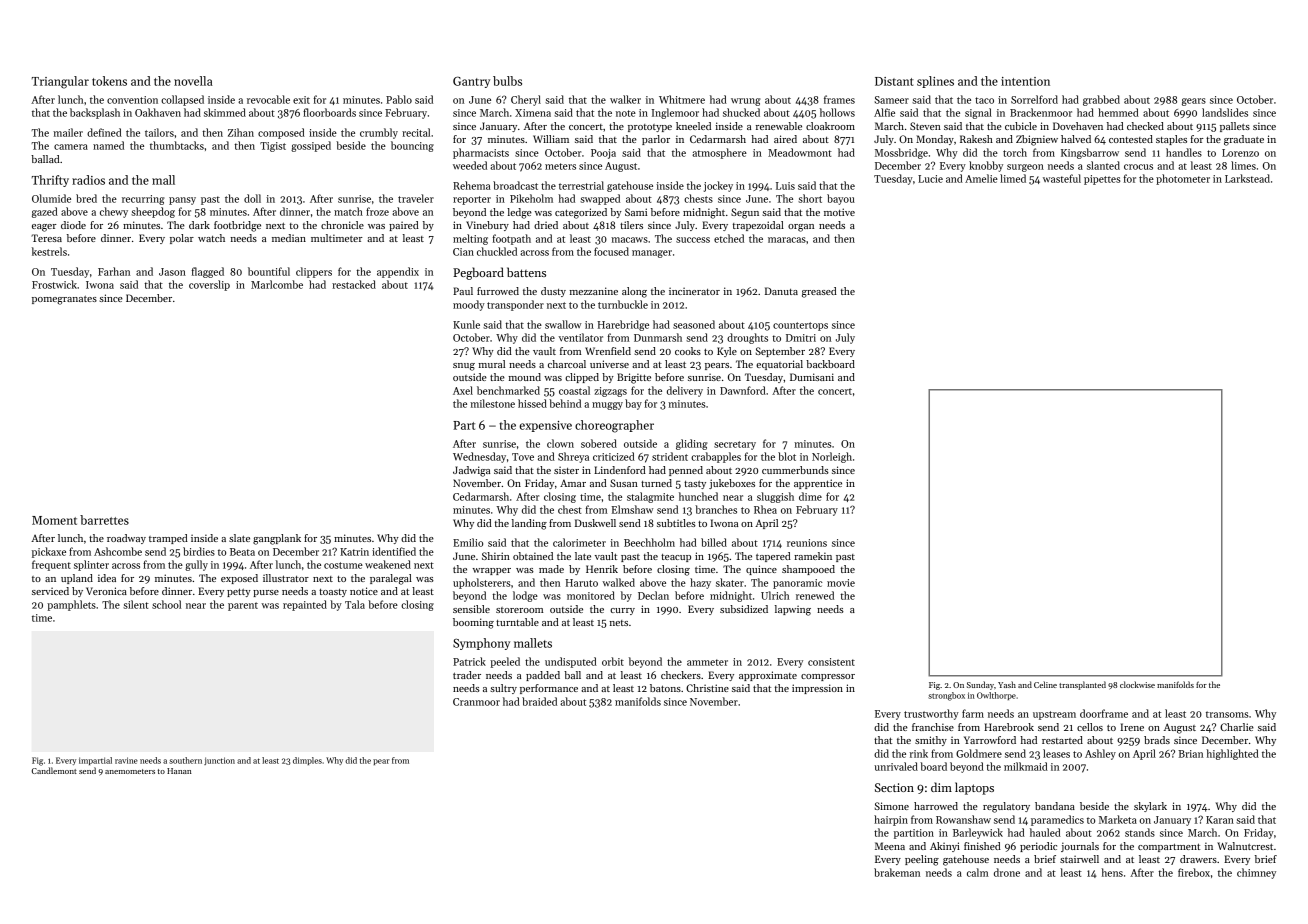  I want to click on Gantry, so click(471, 82).
